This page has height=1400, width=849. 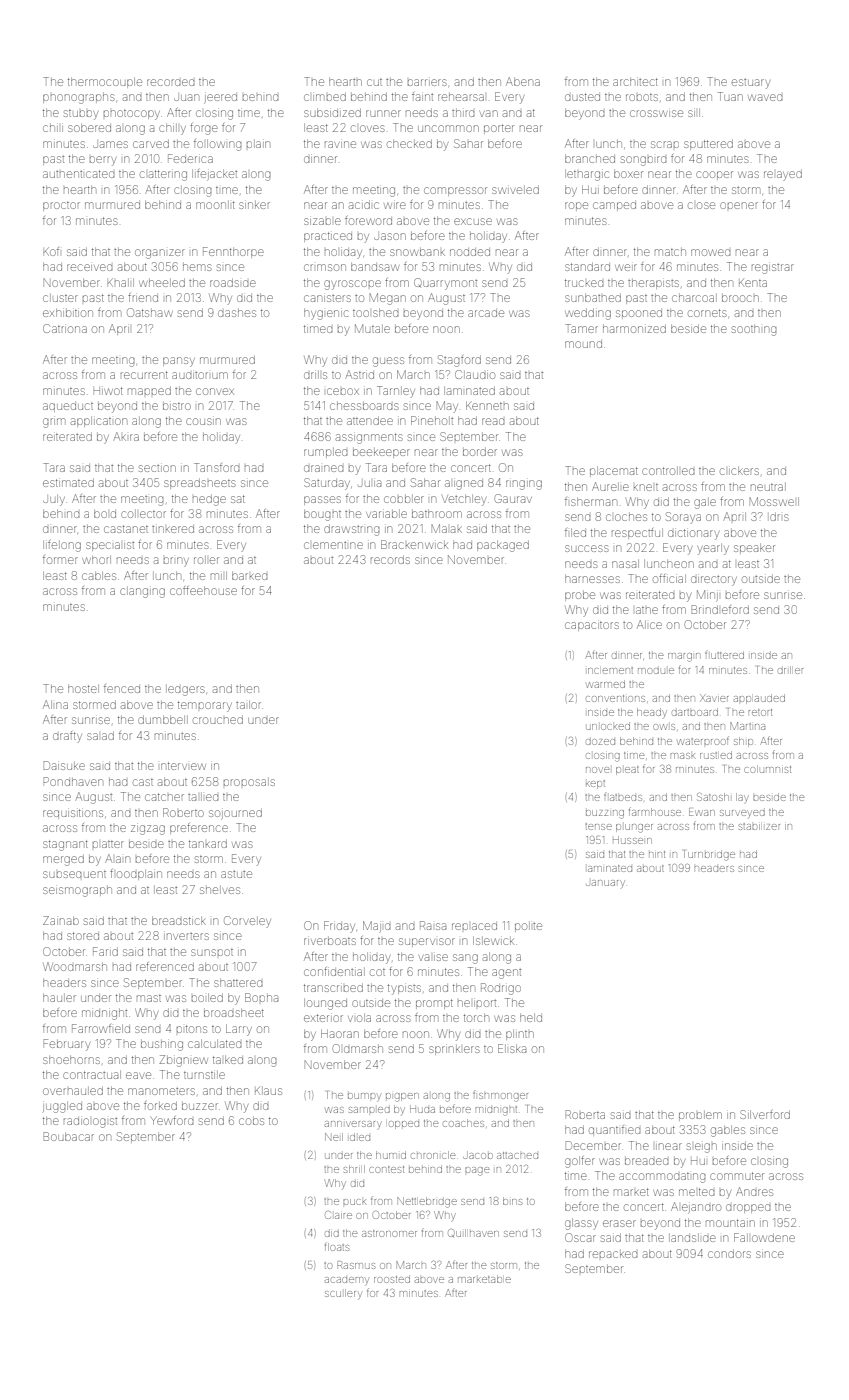 What do you see at coordinates (69, 1136) in the page?
I see `Boubacar` at bounding box center [69, 1136].
